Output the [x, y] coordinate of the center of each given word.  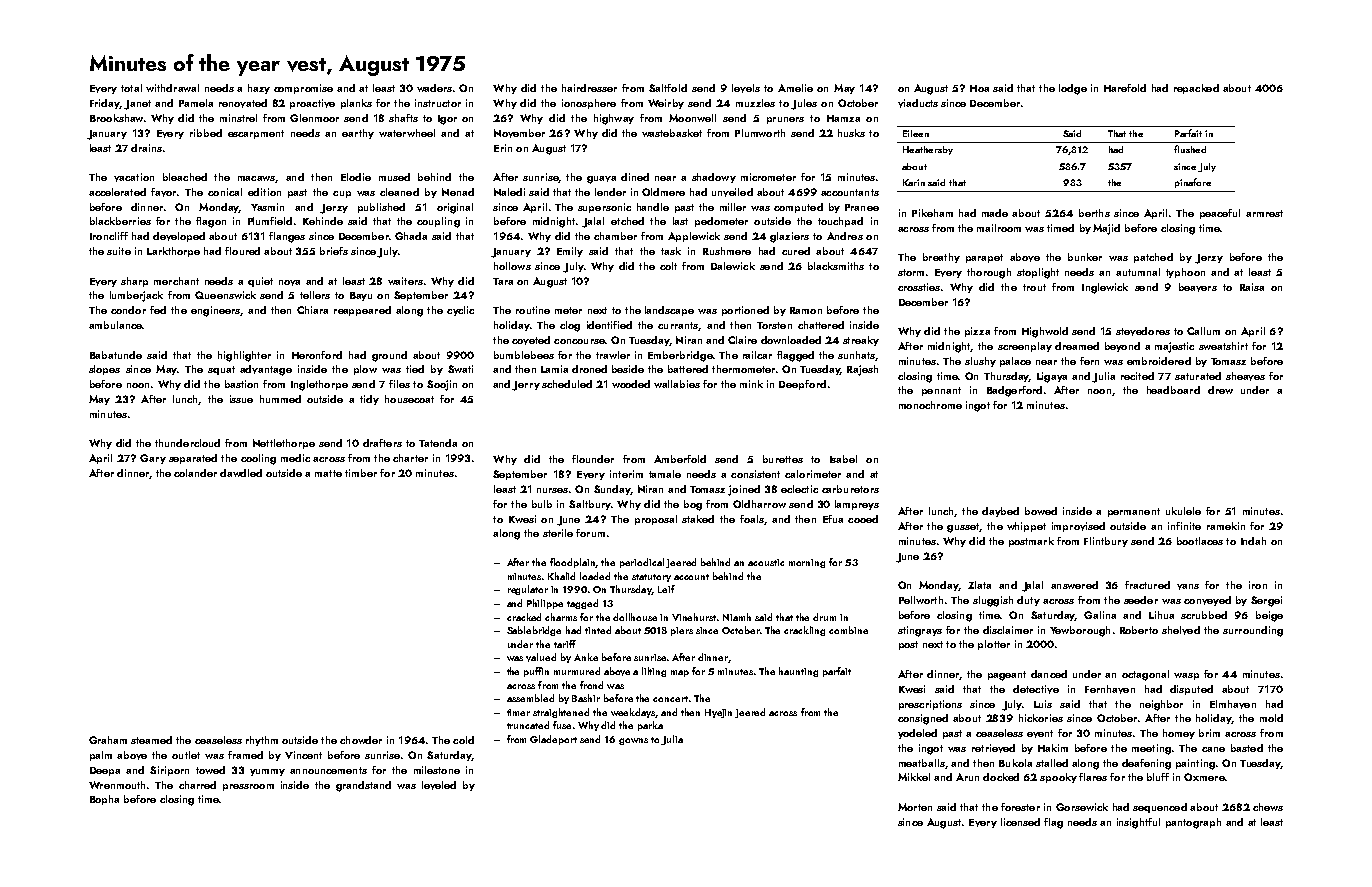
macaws [256, 178]
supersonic [604, 208]
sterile [558, 533]
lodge [1073, 89]
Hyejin [718, 713]
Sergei [1266, 601]
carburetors [850, 489]
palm [101, 756]
